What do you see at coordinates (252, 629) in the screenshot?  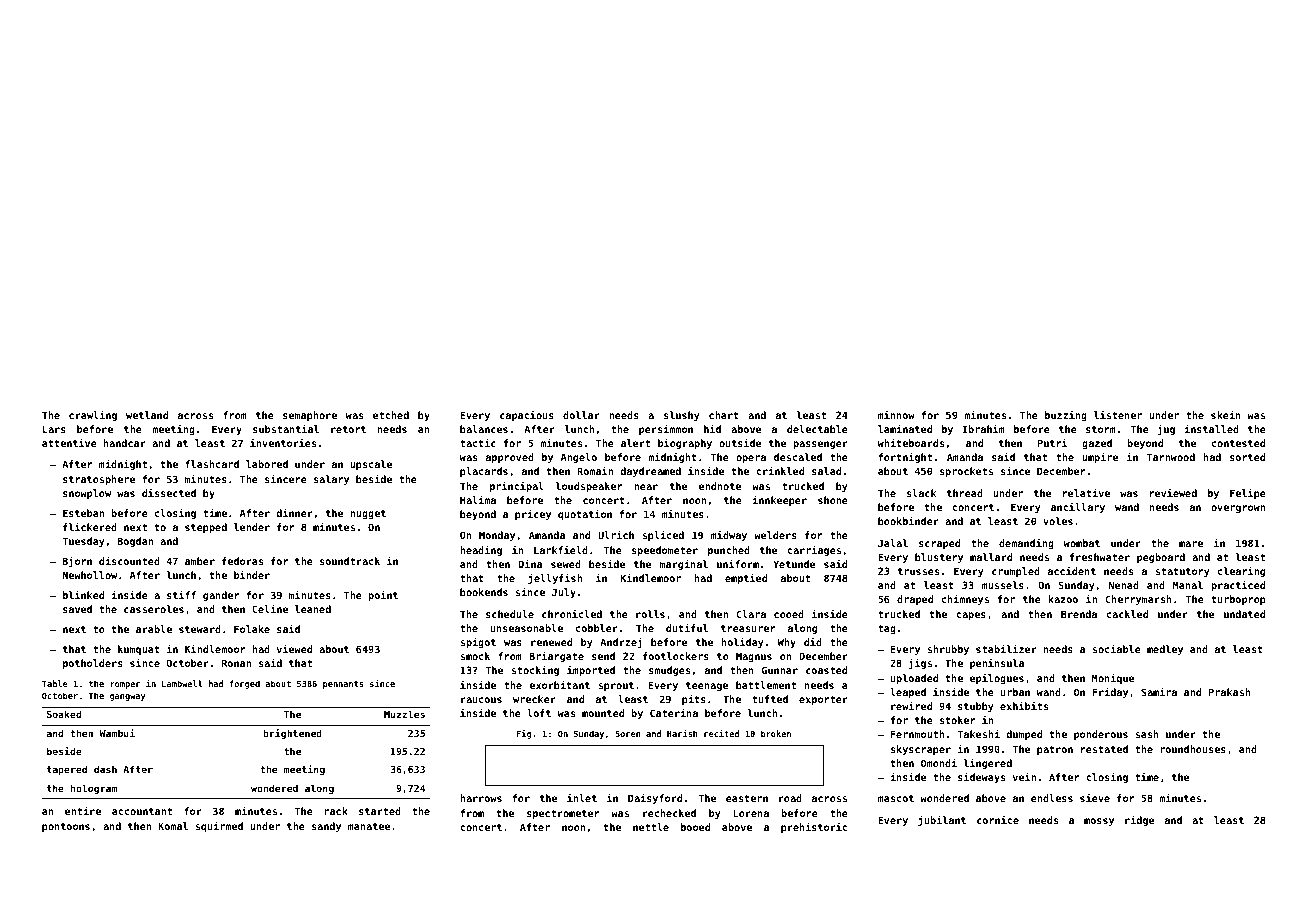 I see `Folake` at bounding box center [252, 629].
